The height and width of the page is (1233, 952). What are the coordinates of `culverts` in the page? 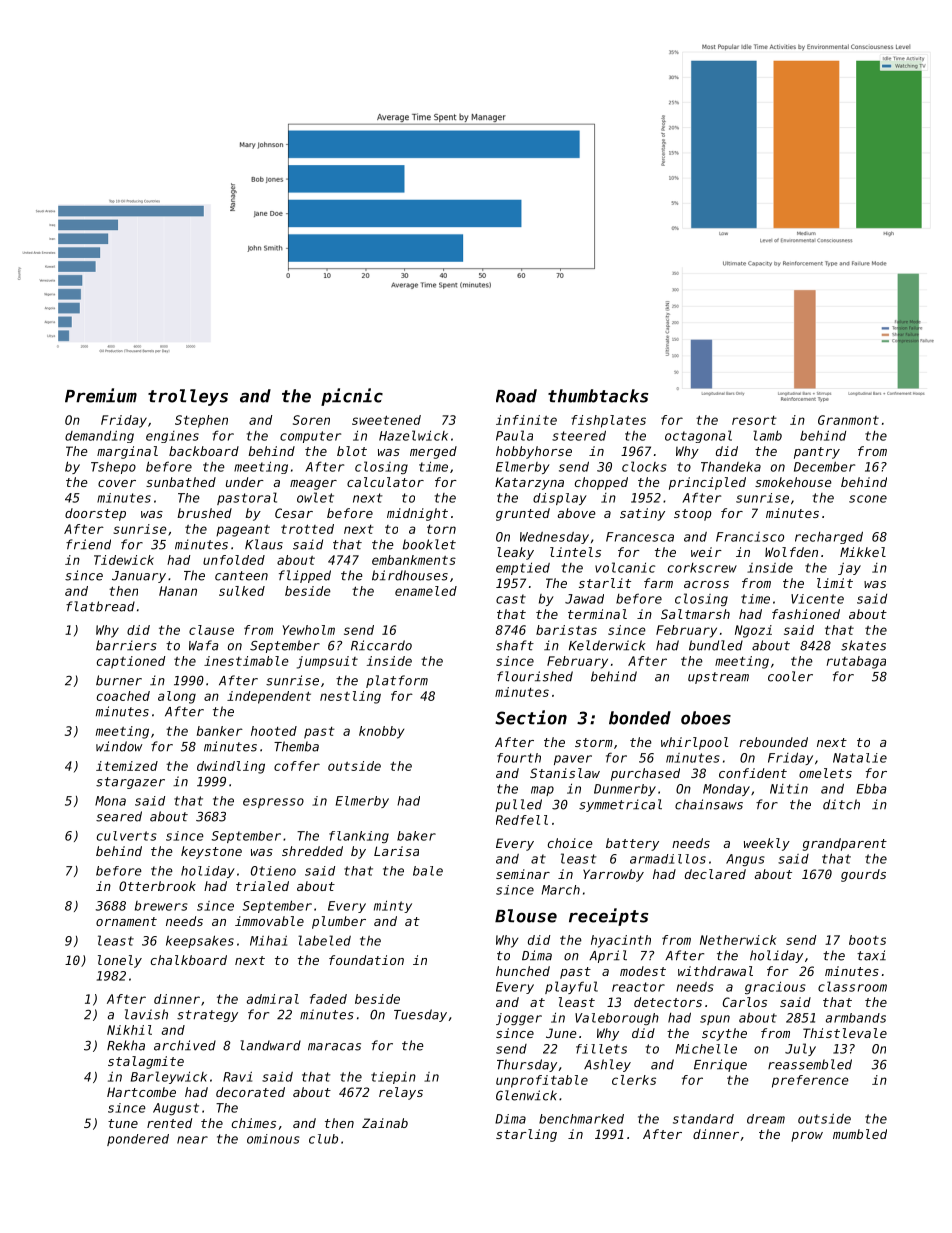 It's located at (127, 836).
